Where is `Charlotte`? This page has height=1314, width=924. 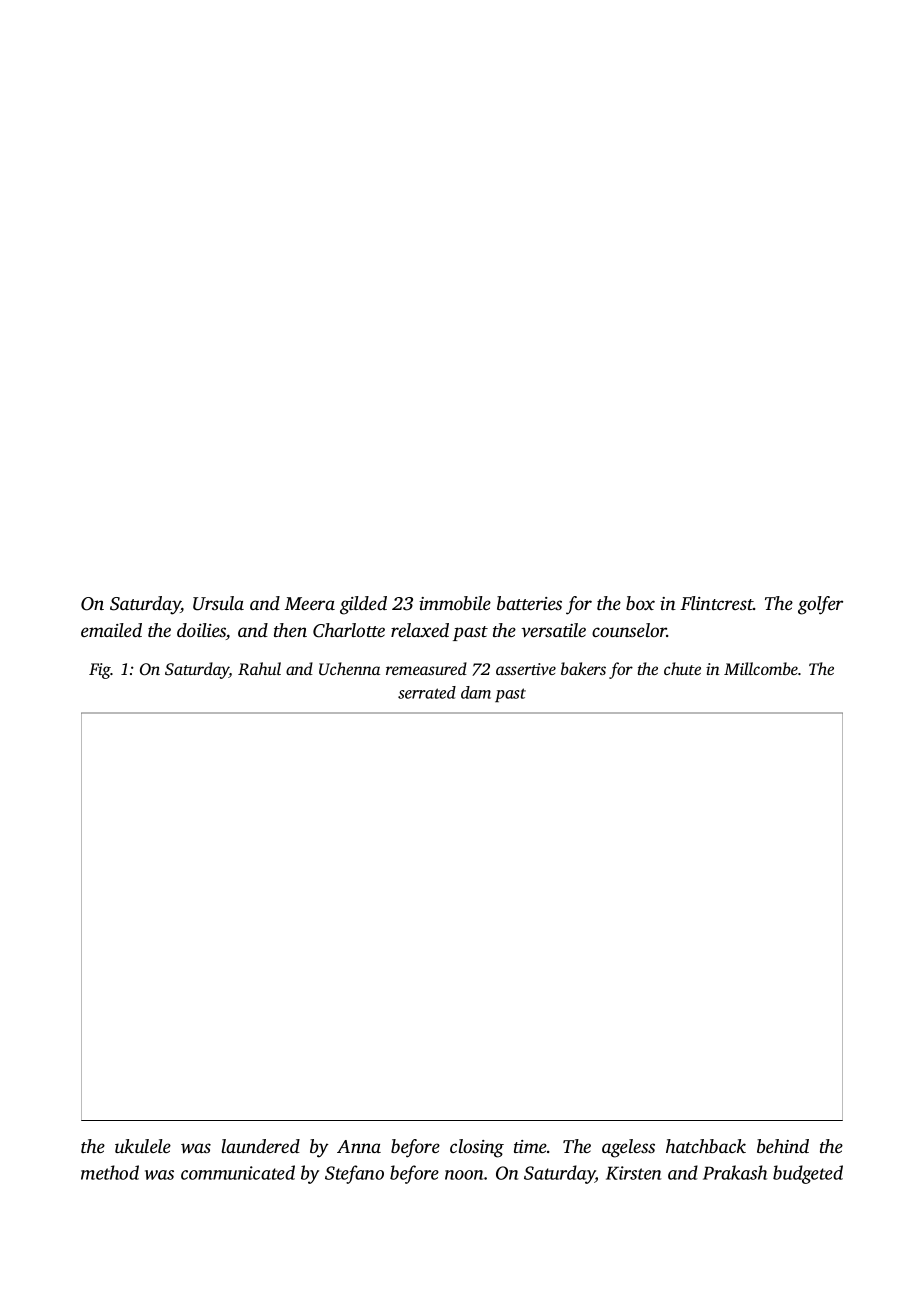 Charlotte is located at coordinates (349, 630).
